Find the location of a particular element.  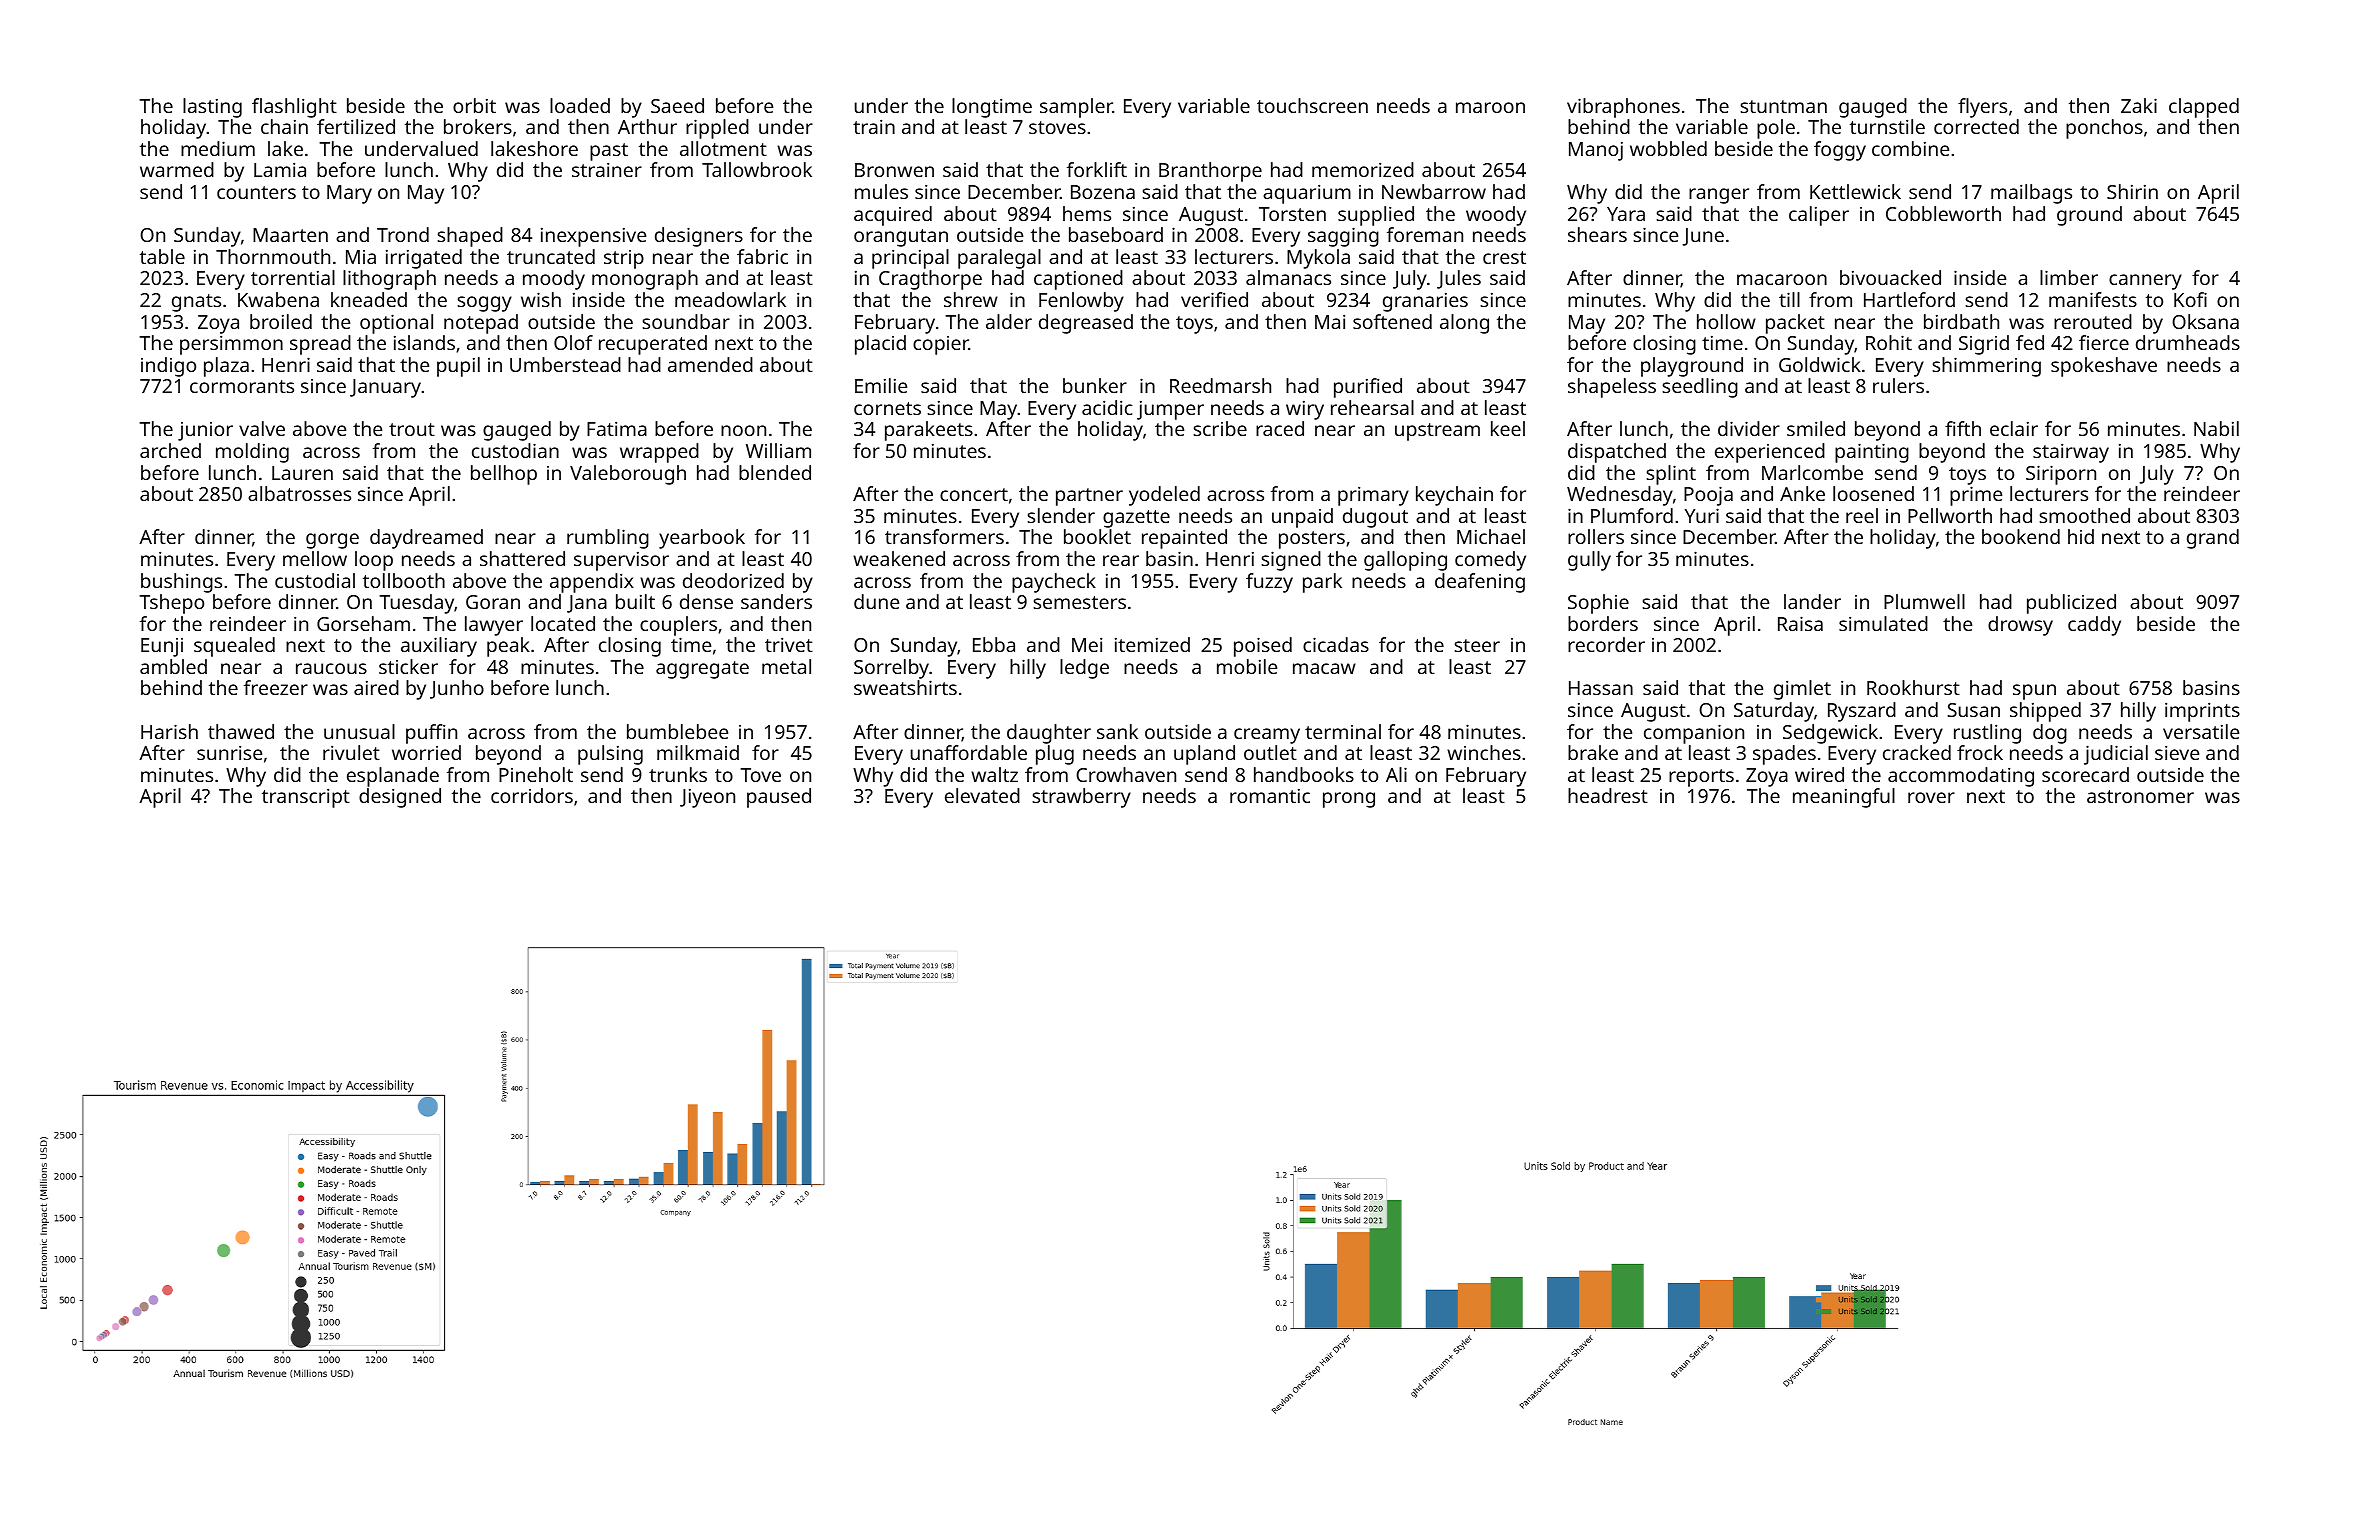

arched is located at coordinates (170, 450).
